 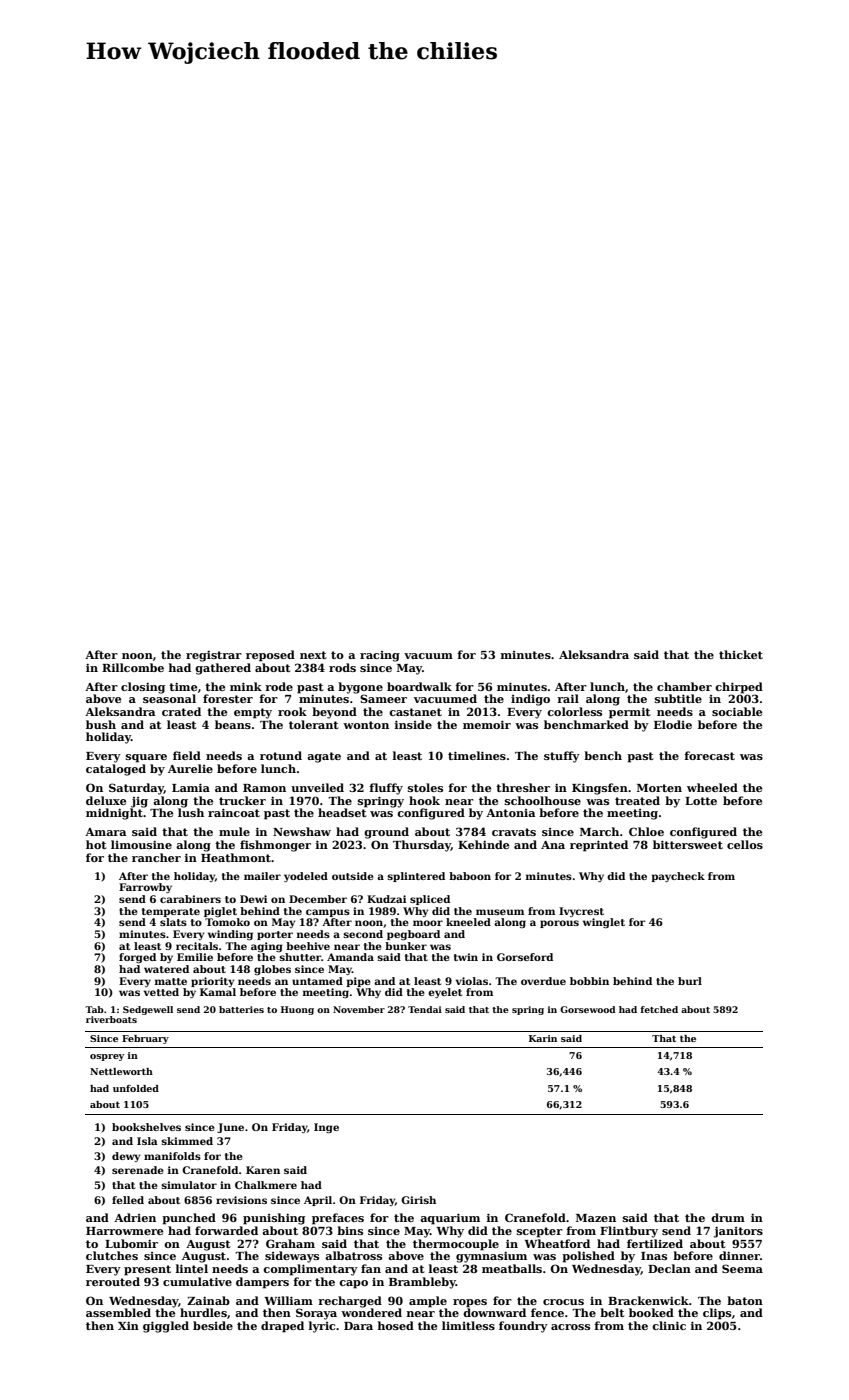 What do you see at coordinates (468, 1325) in the screenshot?
I see `limitless` at bounding box center [468, 1325].
